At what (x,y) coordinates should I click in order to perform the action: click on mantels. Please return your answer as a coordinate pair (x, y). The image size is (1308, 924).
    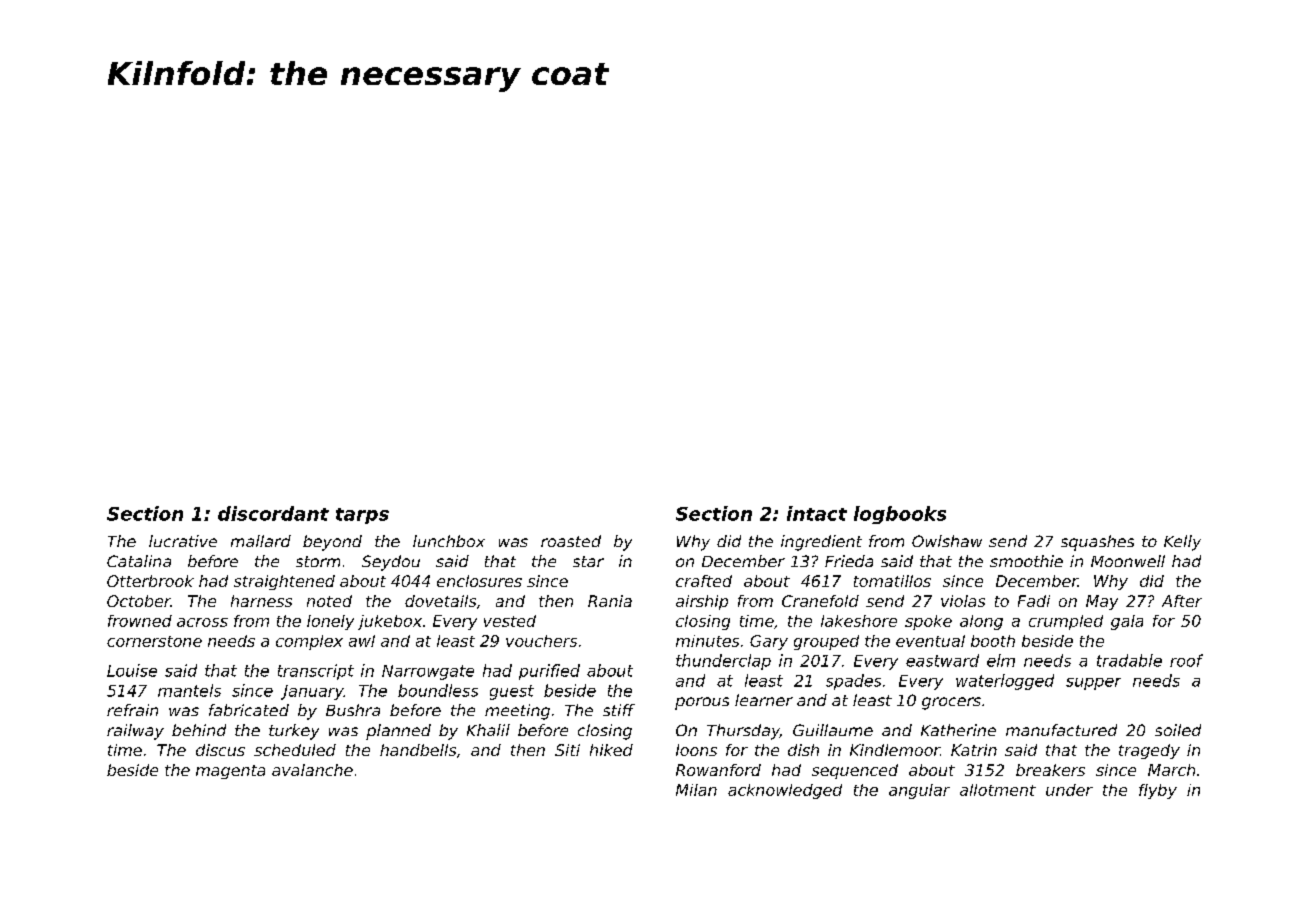
    Looking at the image, I should click on (189, 690).
